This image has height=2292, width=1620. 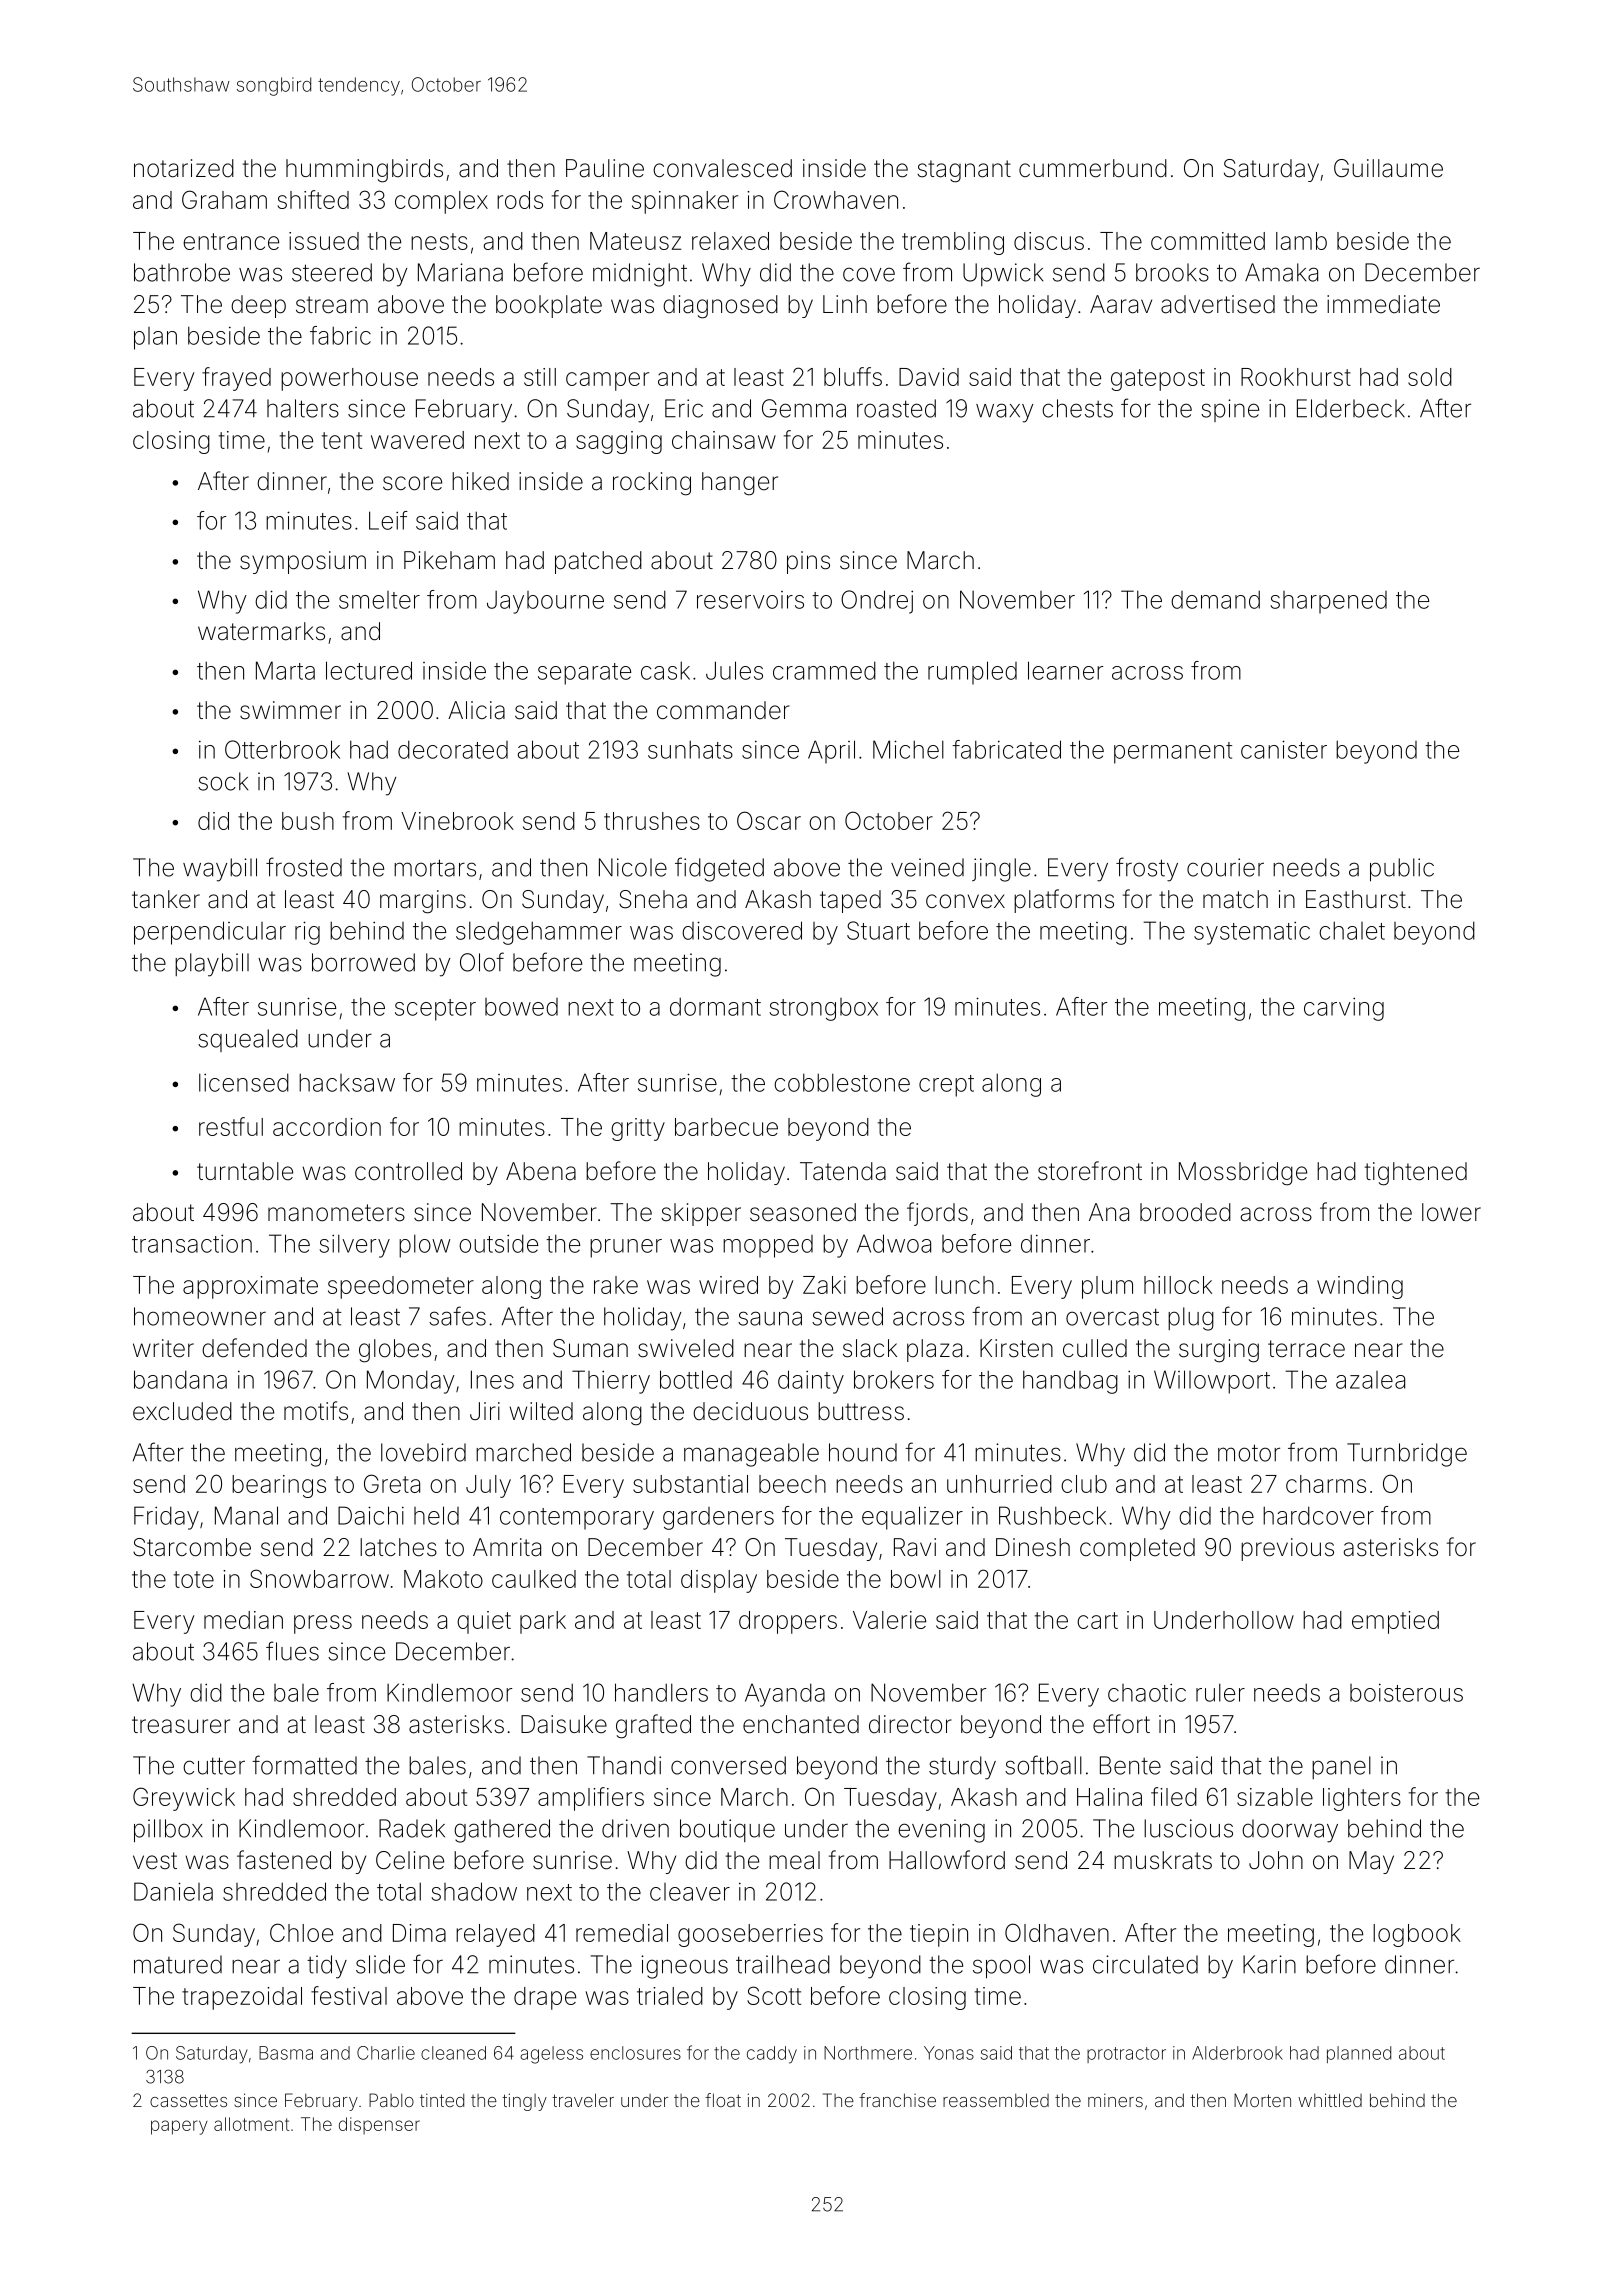 I want to click on bush, so click(x=308, y=821).
